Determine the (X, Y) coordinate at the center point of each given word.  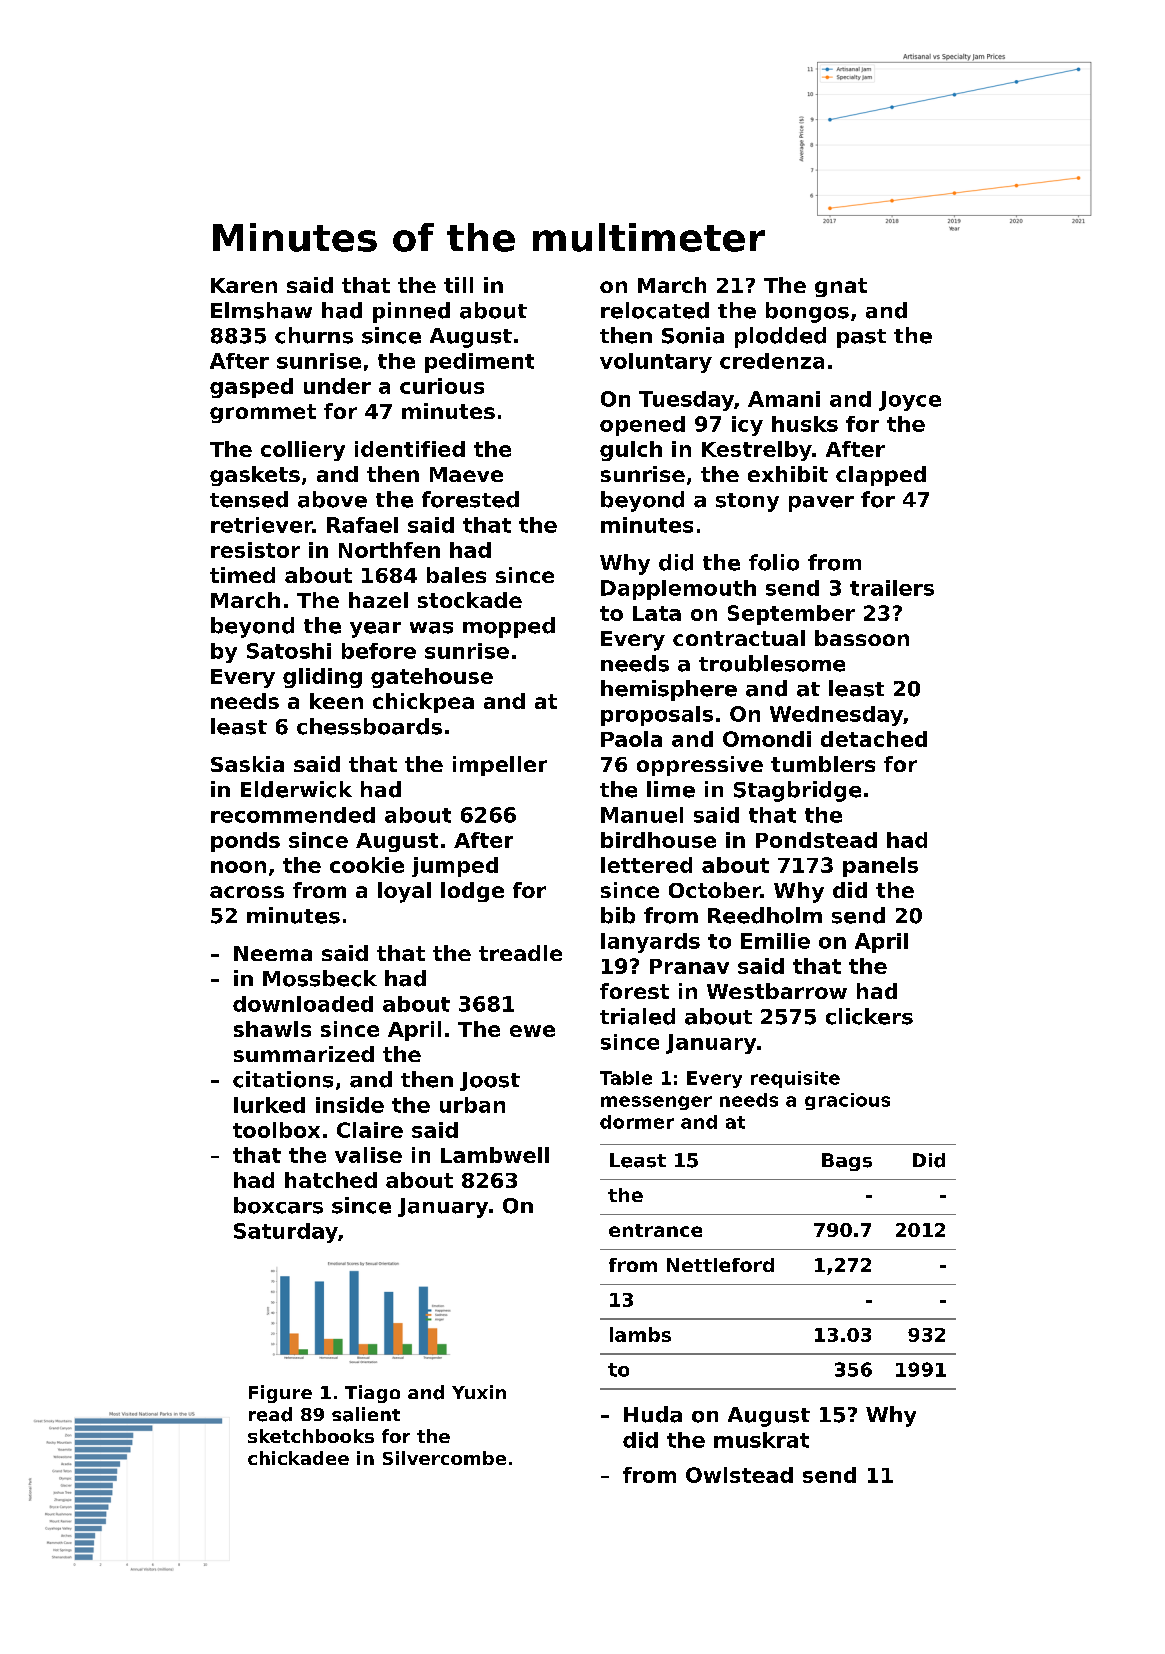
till (458, 285)
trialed (637, 1016)
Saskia (247, 764)
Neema (273, 953)
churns (314, 335)
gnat (841, 287)
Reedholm (765, 915)
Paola (631, 739)
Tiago (372, 1394)
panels (880, 867)
